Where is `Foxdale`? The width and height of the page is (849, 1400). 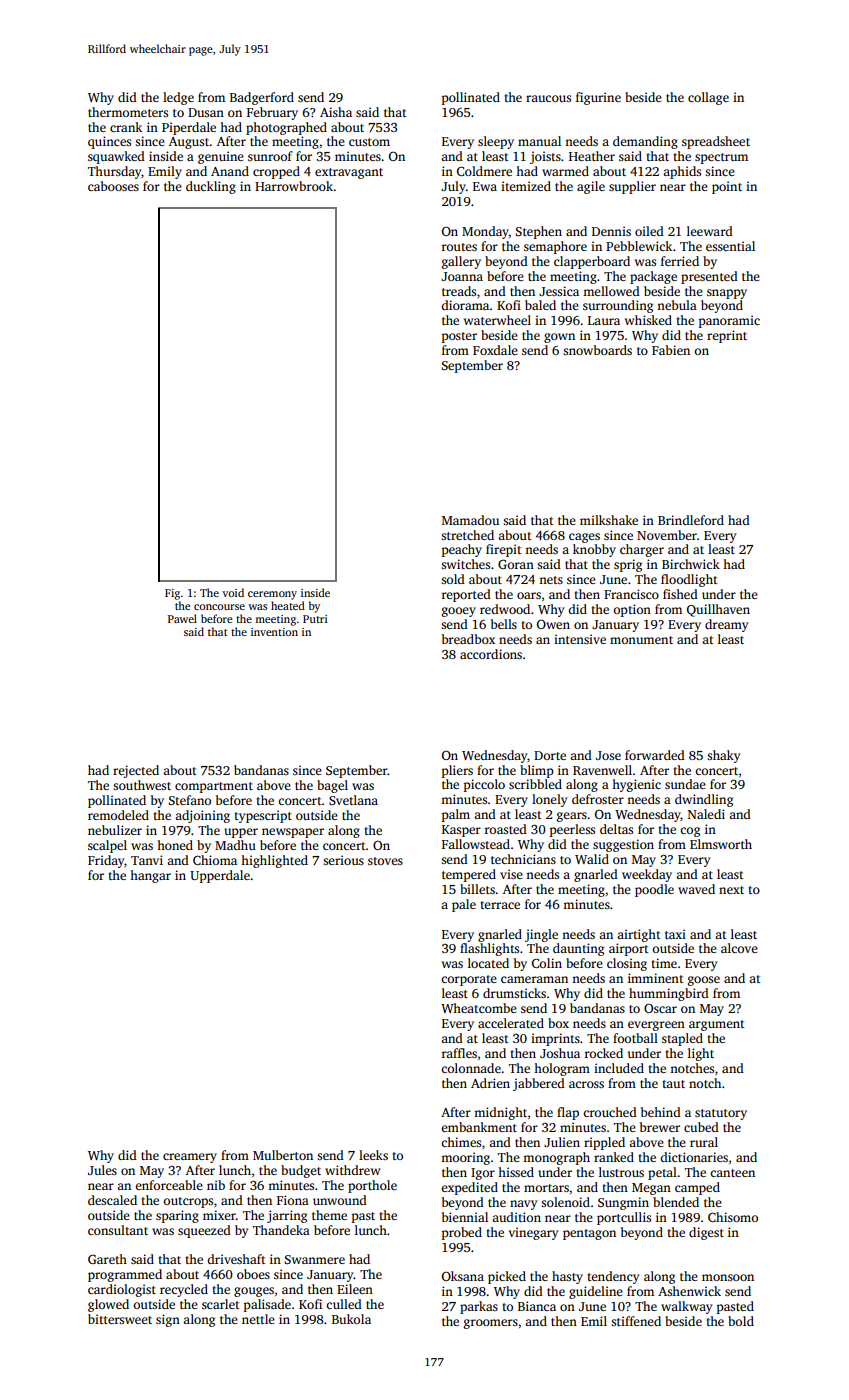
Foxdale is located at coordinates (495, 350).
